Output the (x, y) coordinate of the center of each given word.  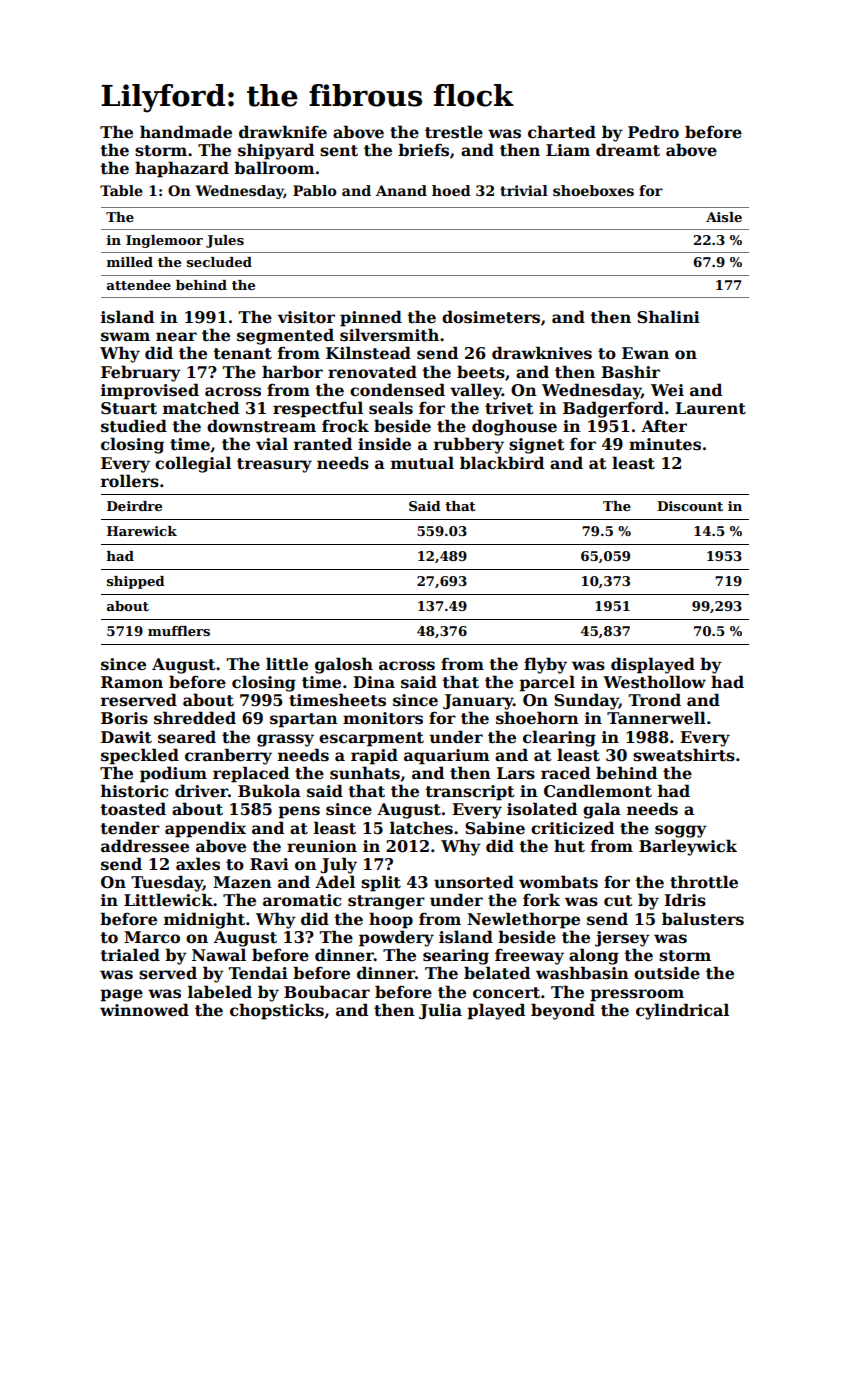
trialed (130, 955)
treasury (274, 465)
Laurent (710, 408)
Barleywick (688, 847)
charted (562, 132)
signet (537, 446)
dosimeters (491, 317)
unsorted (474, 882)
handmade (186, 132)
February (141, 373)
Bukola (269, 790)
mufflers (179, 631)
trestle (454, 132)
